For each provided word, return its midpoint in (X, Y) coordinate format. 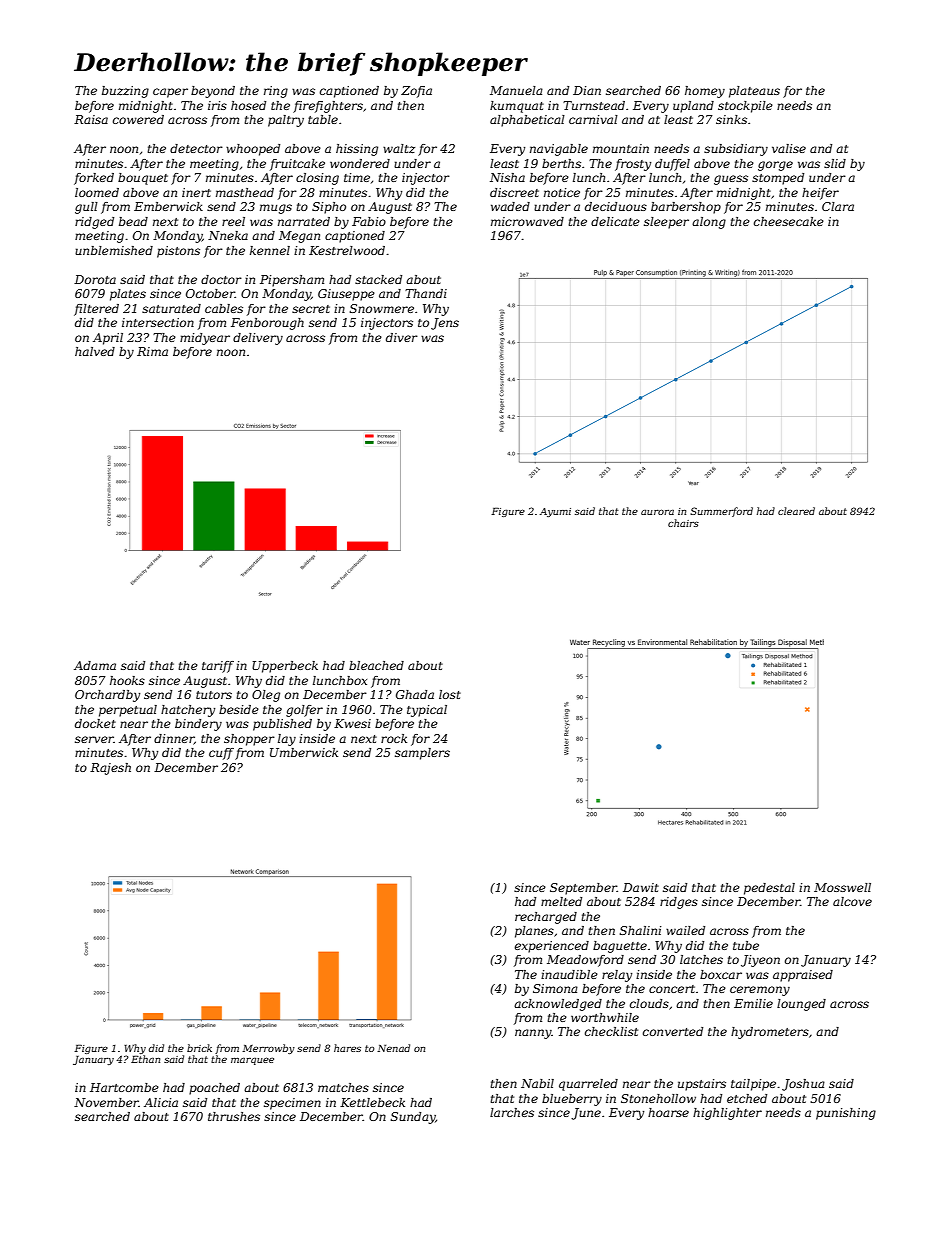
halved (95, 351)
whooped (253, 150)
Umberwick (304, 752)
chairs (683, 523)
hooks (127, 680)
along (709, 223)
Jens (445, 324)
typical (427, 711)
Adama (95, 665)
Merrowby (268, 1049)
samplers (422, 754)
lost (450, 694)
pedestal (769, 889)
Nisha (507, 177)
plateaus (754, 92)
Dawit (641, 887)
